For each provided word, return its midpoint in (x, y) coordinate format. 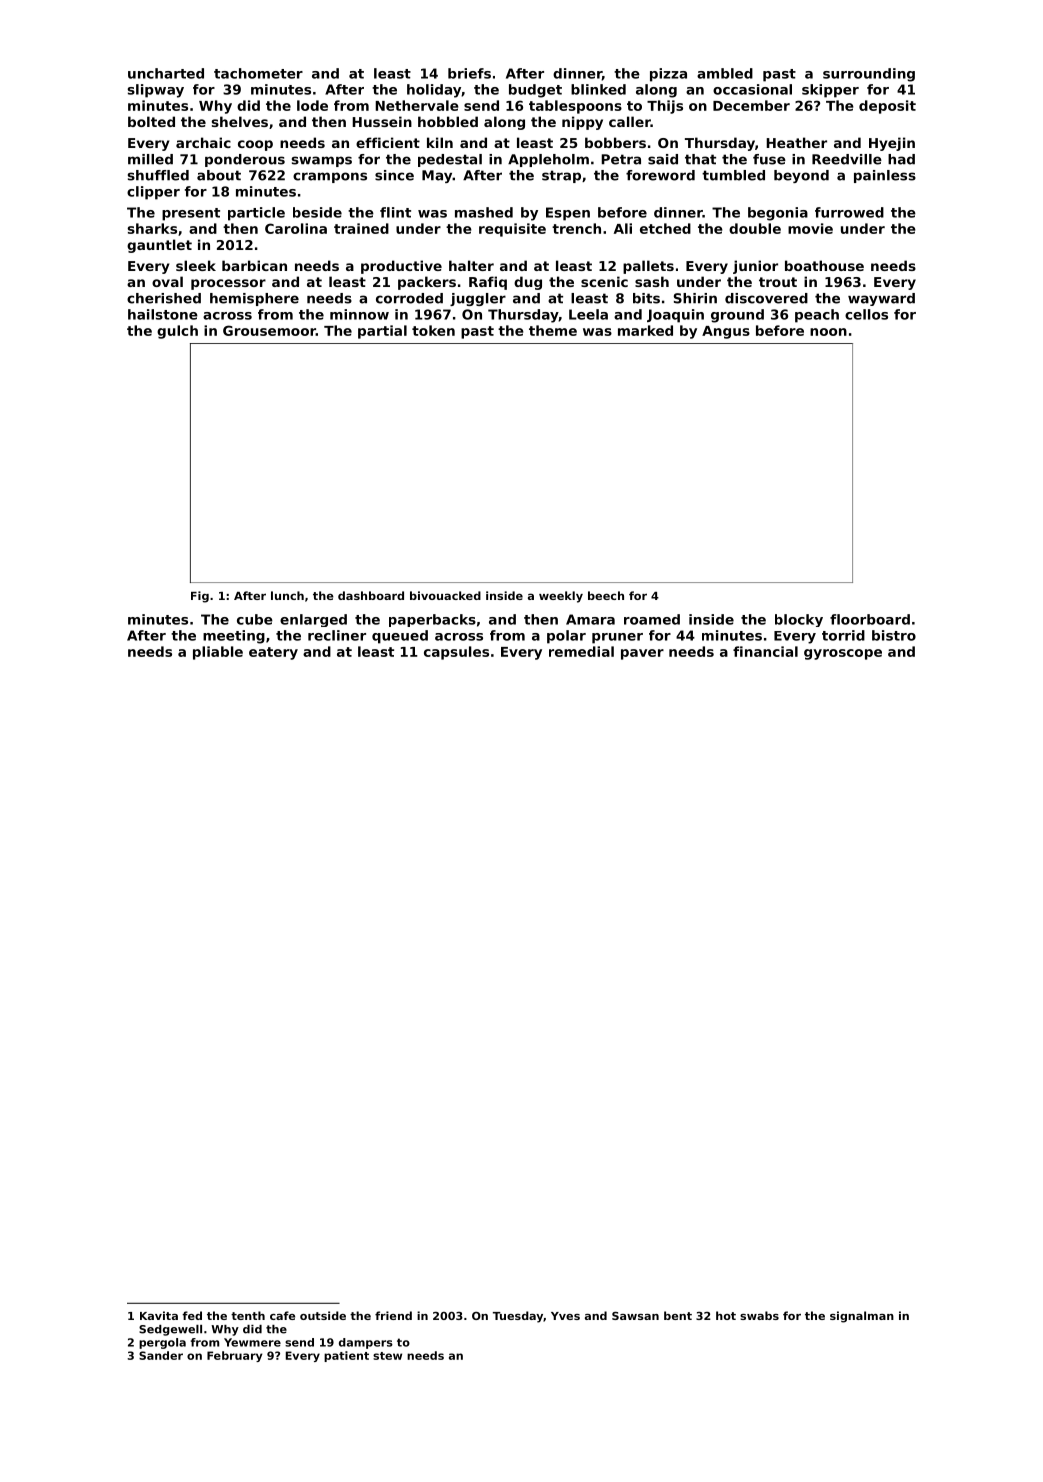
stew (387, 1356)
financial (765, 651)
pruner (617, 638)
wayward (881, 299)
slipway (156, 91)
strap (561, 176)
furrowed (849, 212)
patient (346, 1356)
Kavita (159, 1315)
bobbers (615, 142)
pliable (218, 653)
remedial (581, 651)
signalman (862, 1317)
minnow (359, 314)
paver (642, 654)
